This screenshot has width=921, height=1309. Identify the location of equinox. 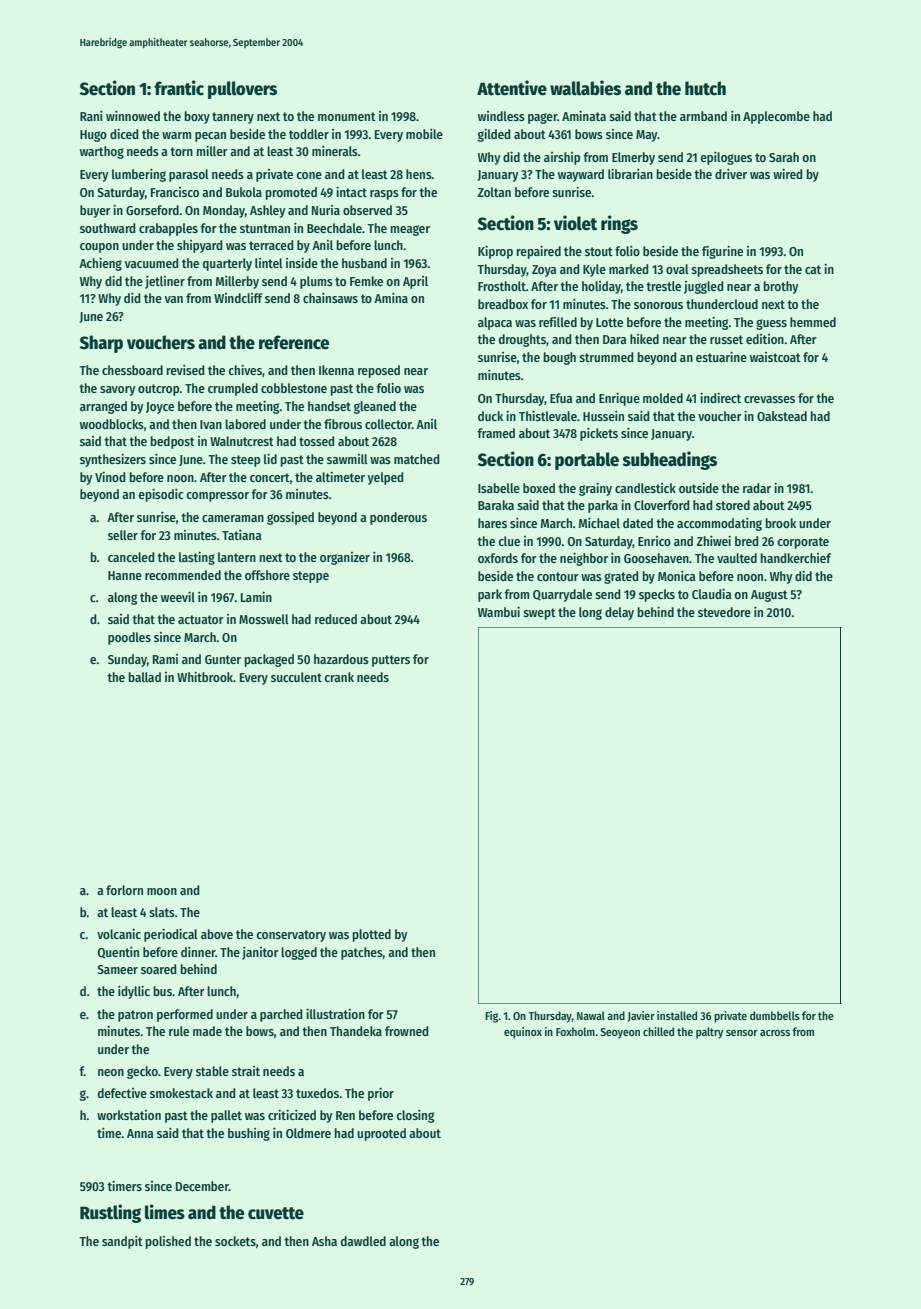
(523, 1033).
